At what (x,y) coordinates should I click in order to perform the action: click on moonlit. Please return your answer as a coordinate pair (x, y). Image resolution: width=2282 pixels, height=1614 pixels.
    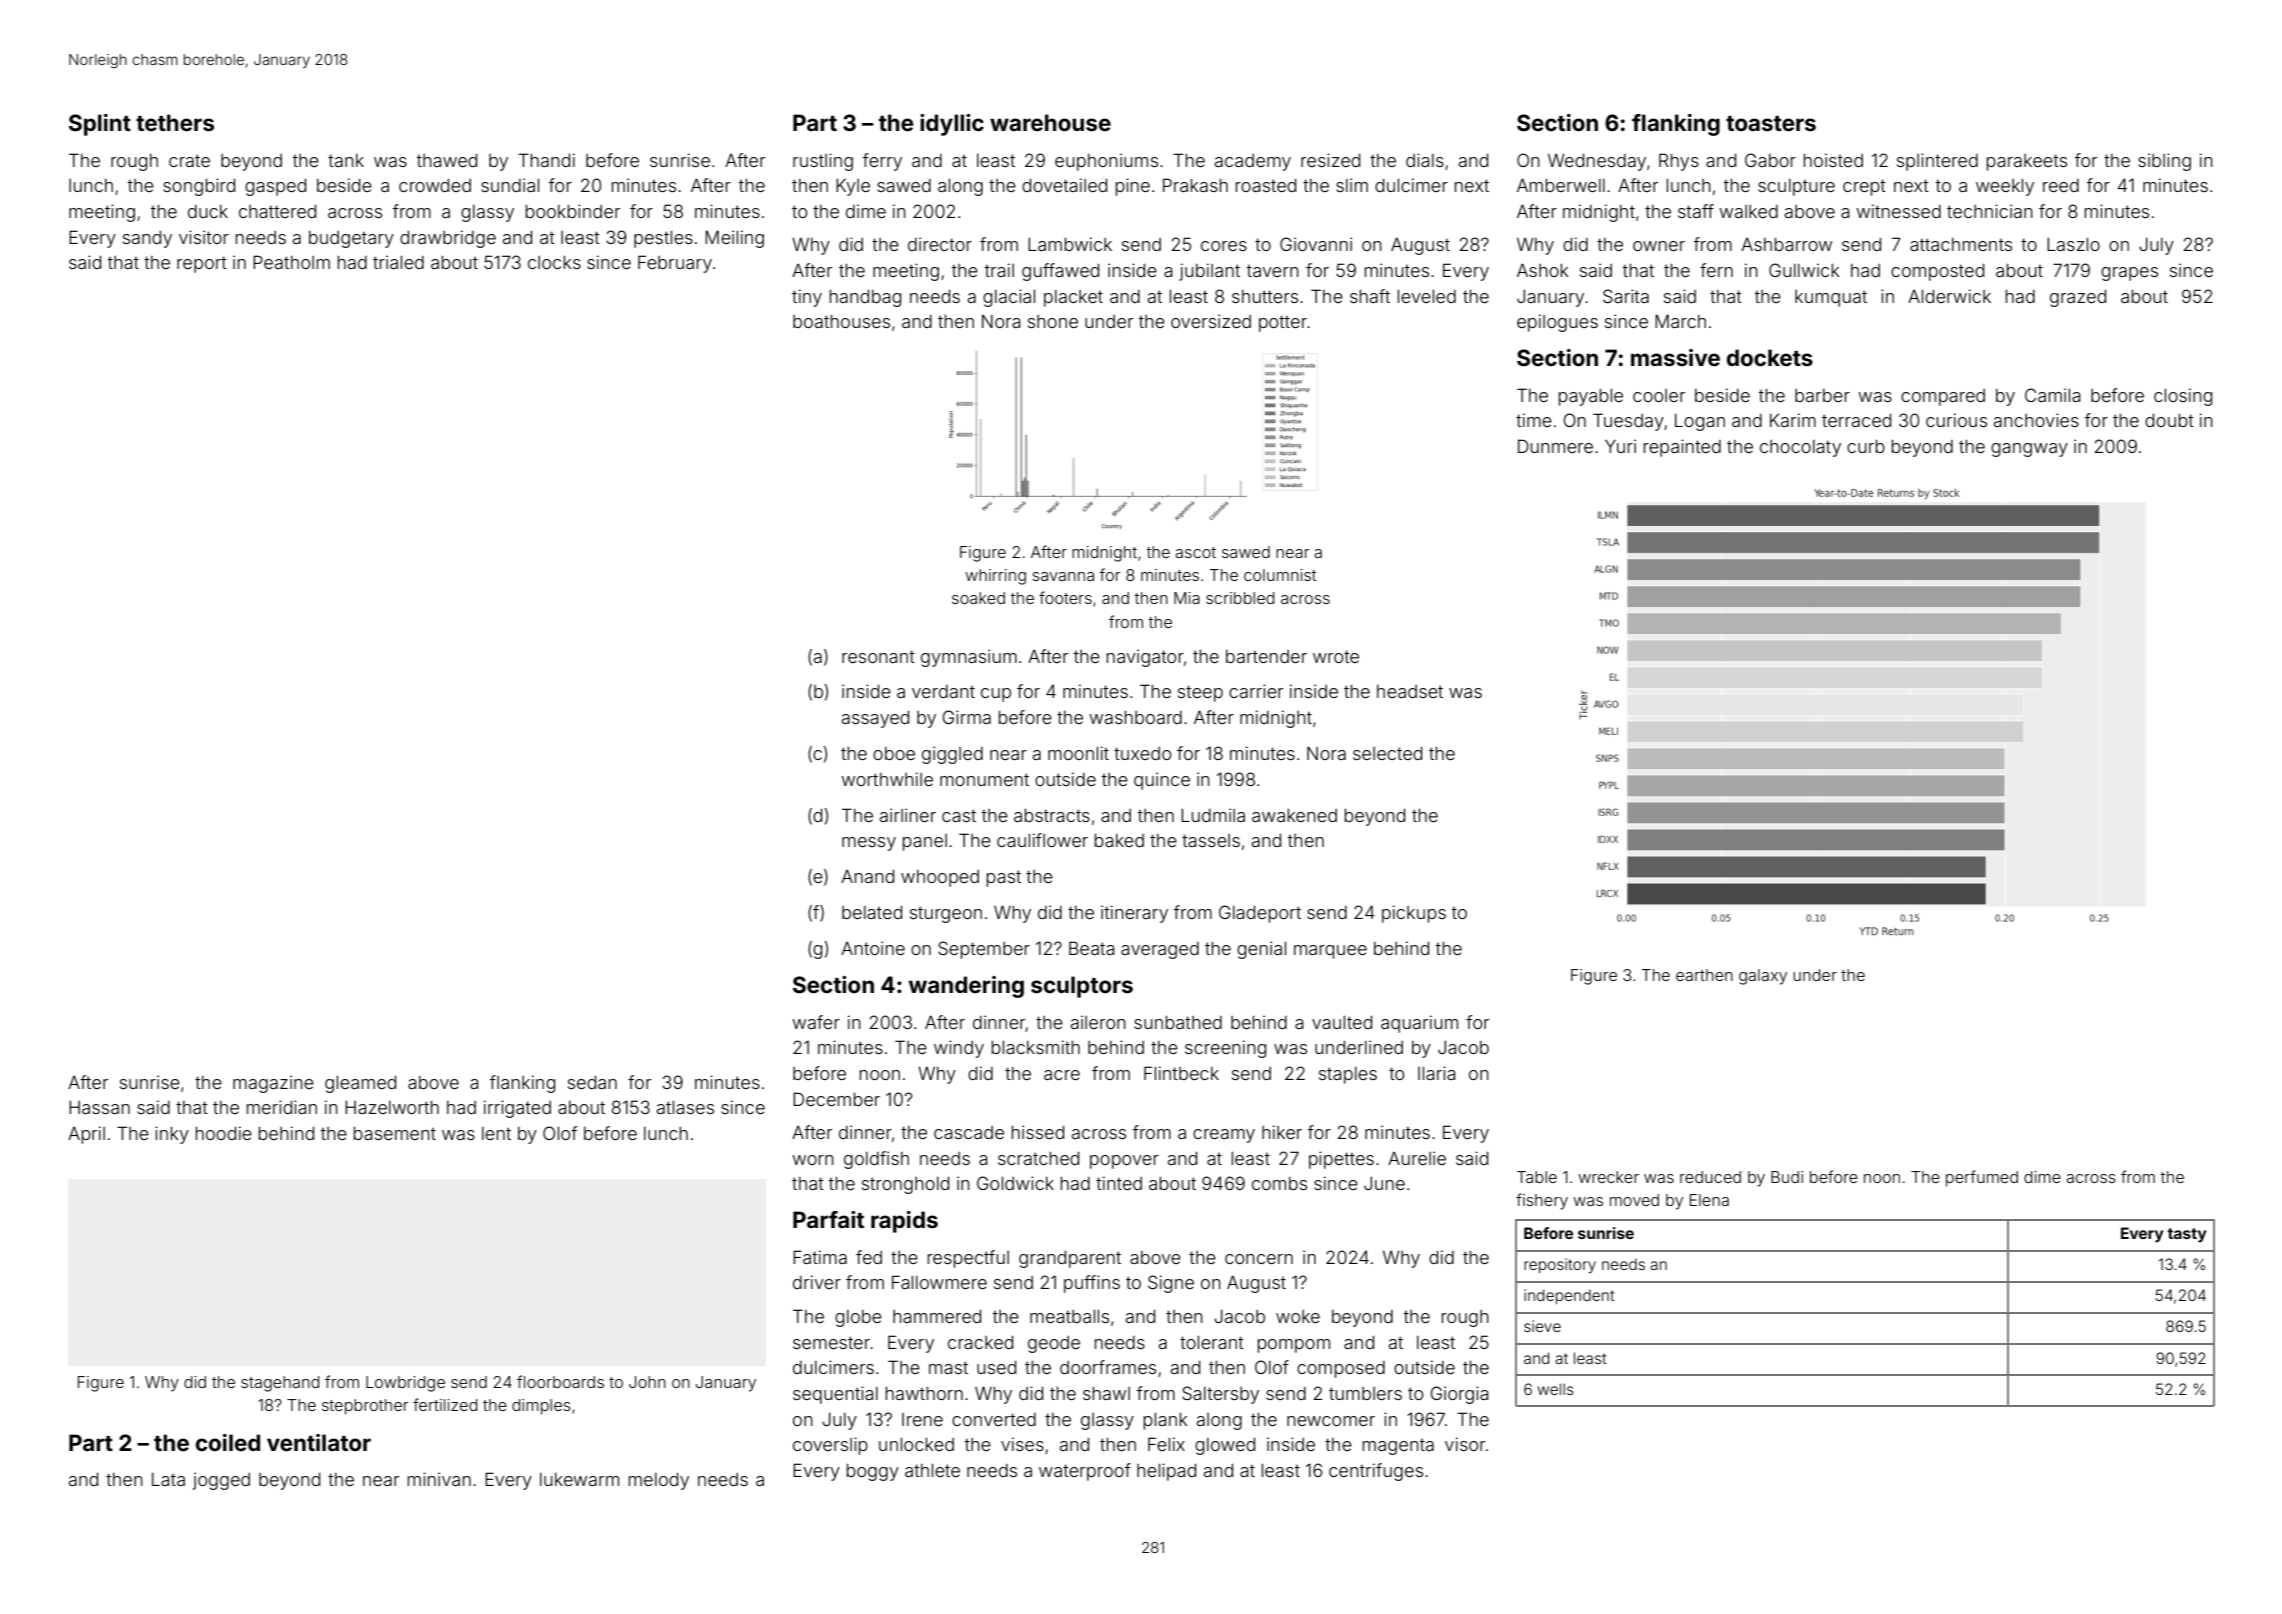
    Looking at the image, I should click on (1078, 753).
